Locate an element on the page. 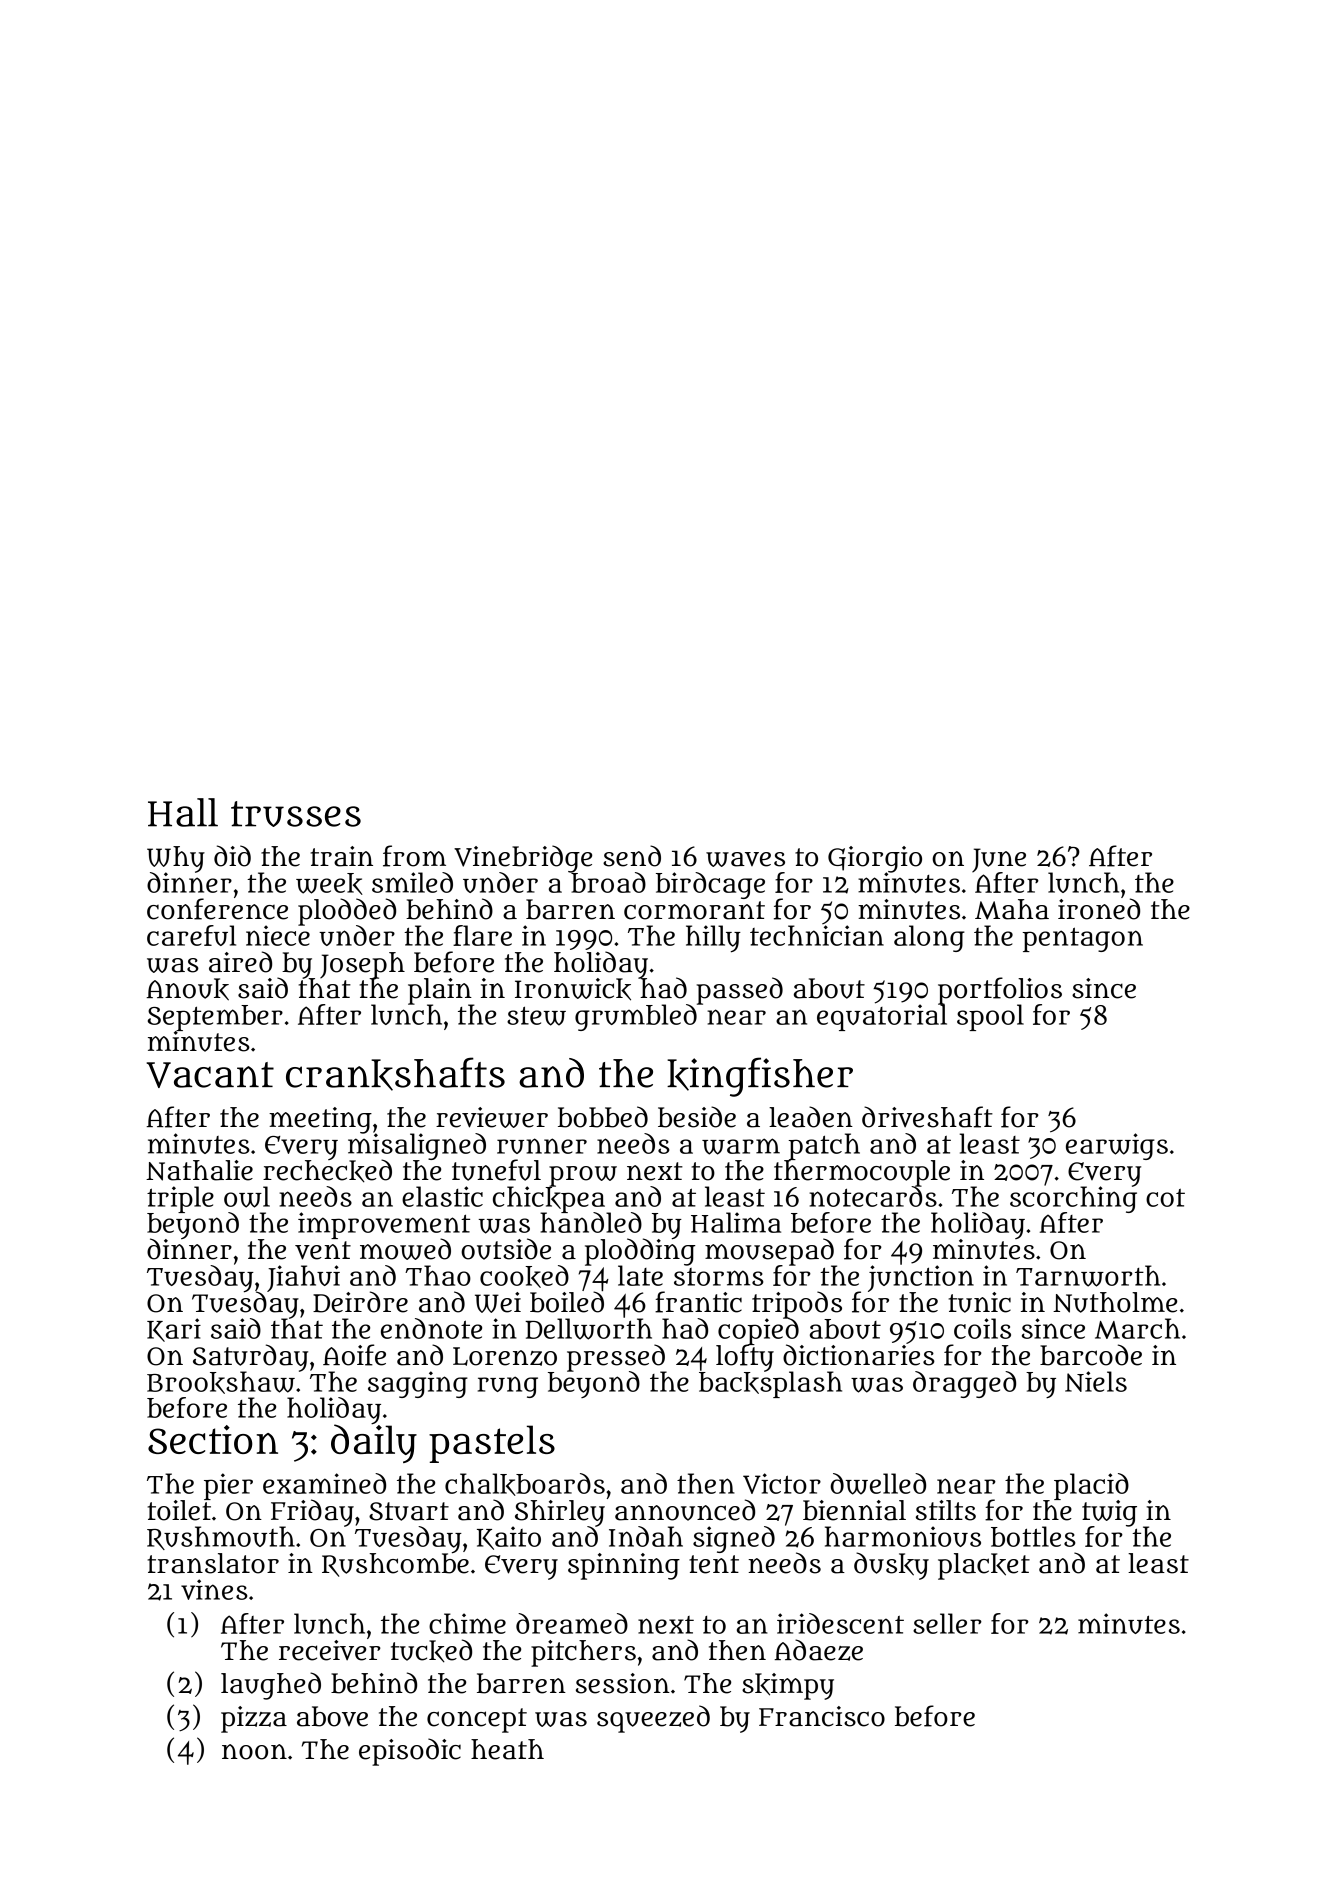 This image has height=1892, width=1338. trusses is located at coordinates (296, 814).
